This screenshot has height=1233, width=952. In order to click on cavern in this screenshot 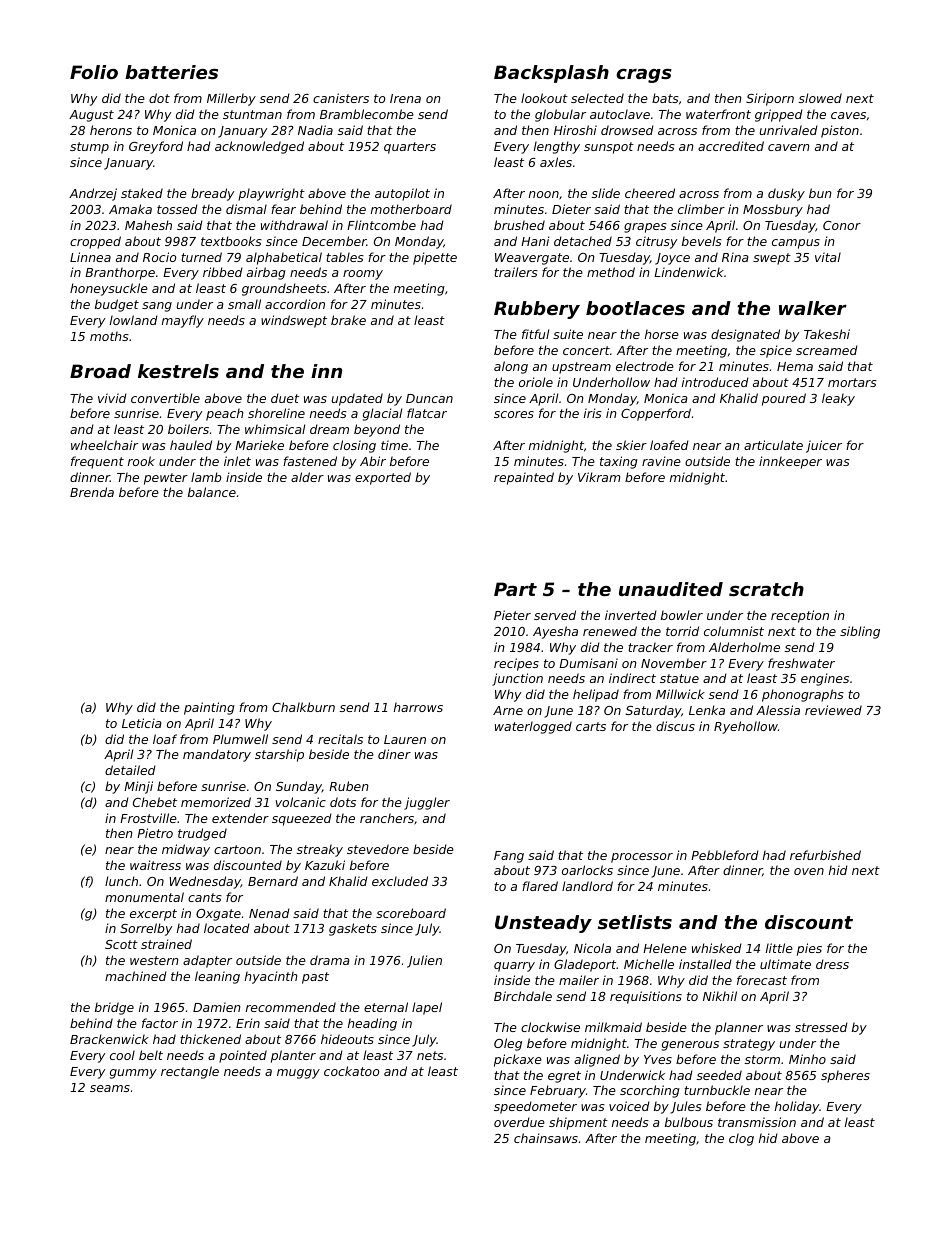, I will do `click(788, 147)`.
